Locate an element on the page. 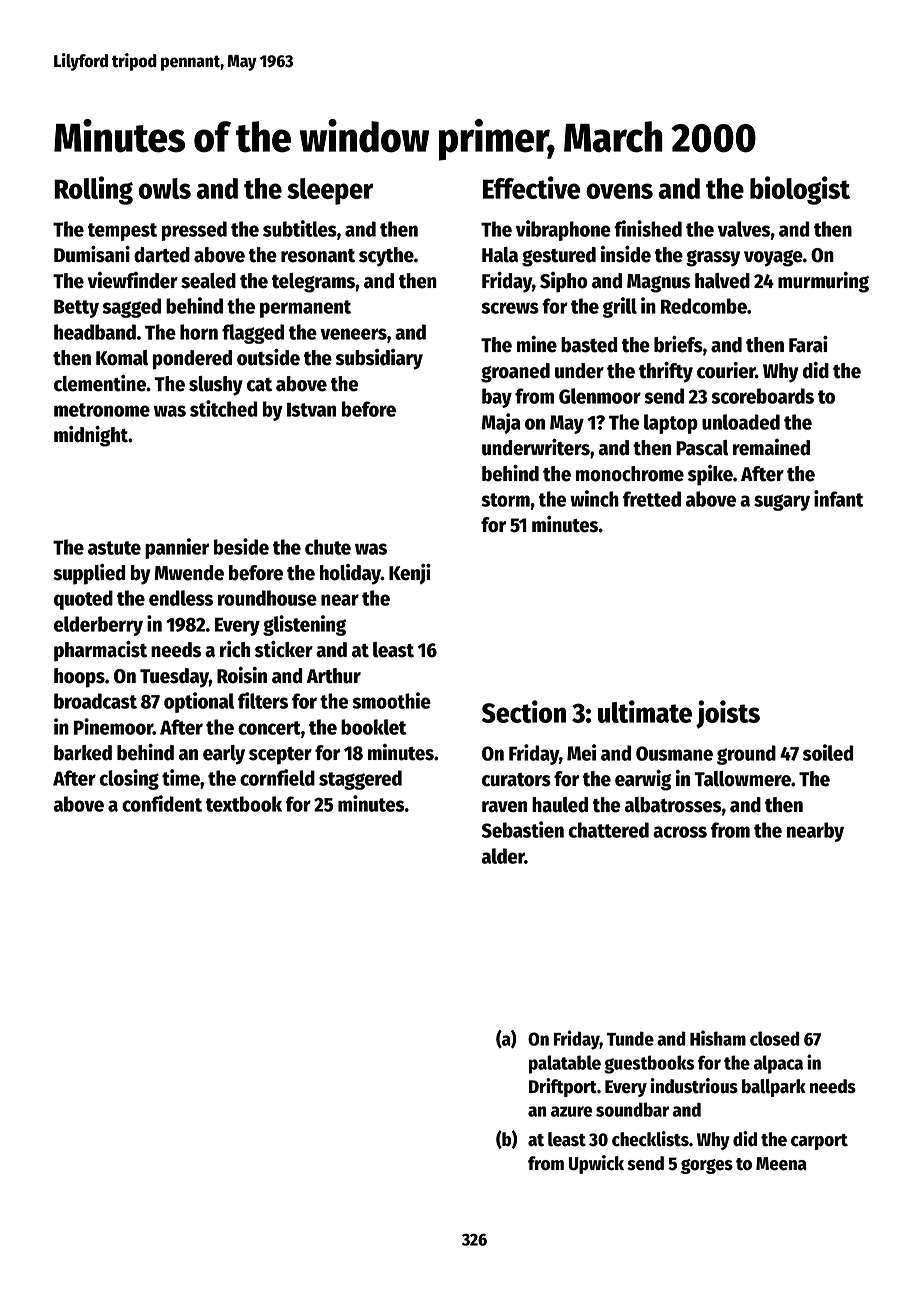 The width and height of the page is (924, 1314). Farai is located at coordinates (808, 344).
